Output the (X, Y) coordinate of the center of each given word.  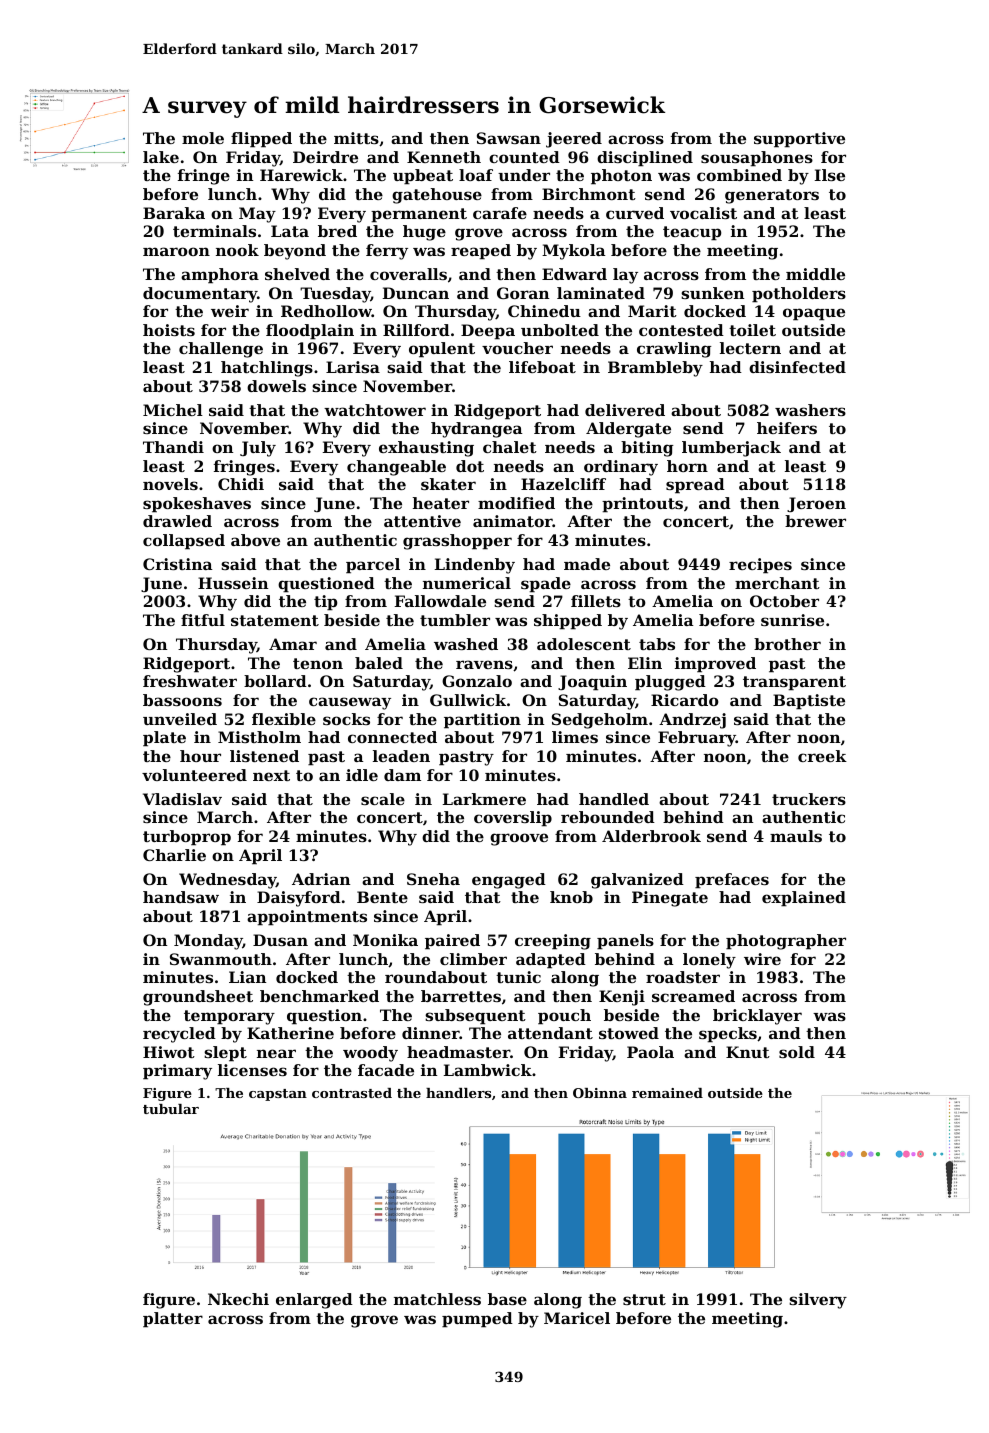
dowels (276, 386)
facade (386, 1070)
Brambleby (655, 369)
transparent (794, 683)
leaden (401, 756)
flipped (261, 140)
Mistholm (259, 737)
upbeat (423, 177)
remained (667, 1093)
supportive (799, 140)
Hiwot (169, 1052)
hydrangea (476, 430)
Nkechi (238, 1299)
